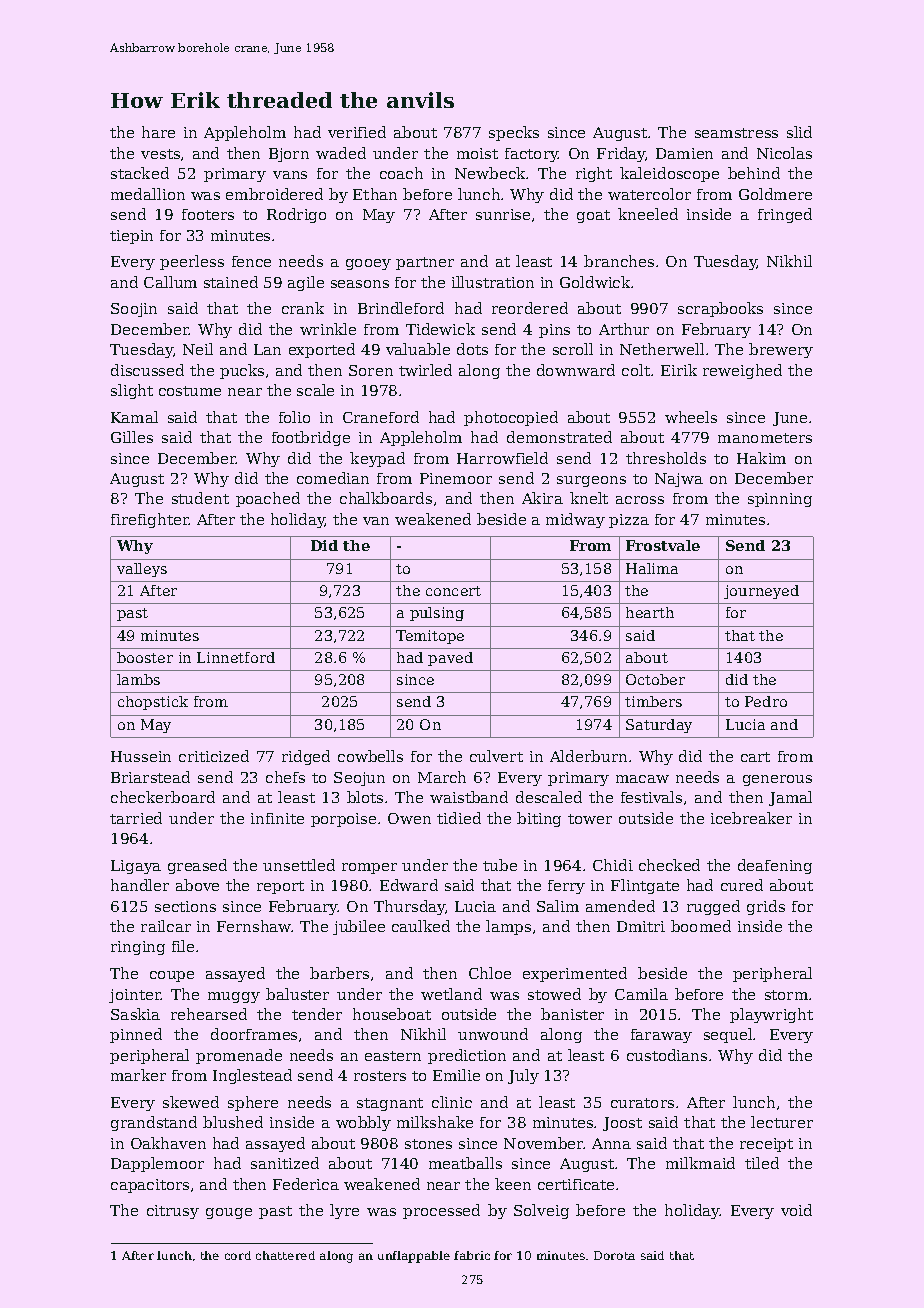 The height and width of the document is (1308, 924). Describe the element at coordinates (437, 614) in the document. I see `pulsing` at that location.
